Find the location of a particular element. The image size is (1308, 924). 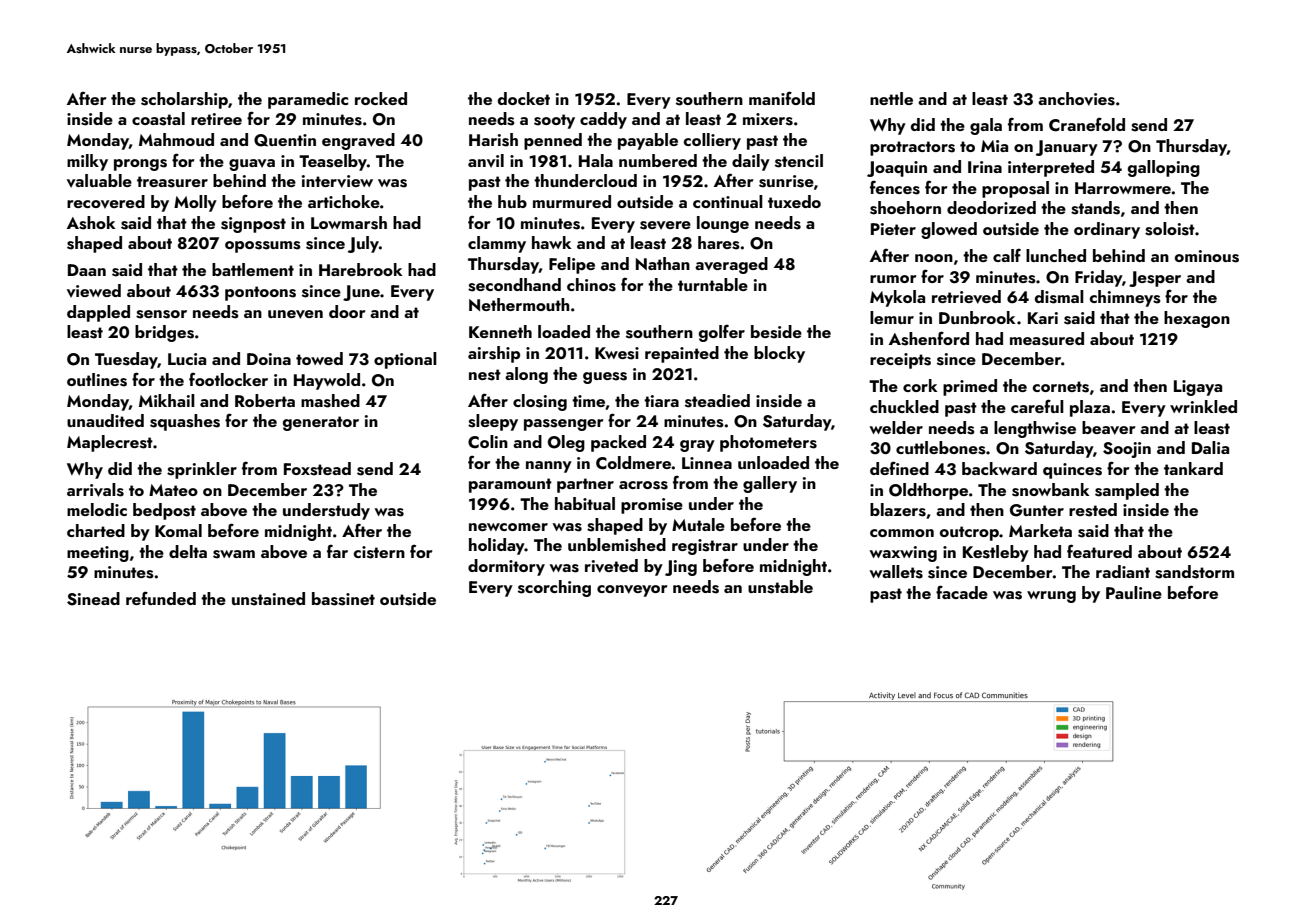

arrivals is located at coordinates (95, 490).
